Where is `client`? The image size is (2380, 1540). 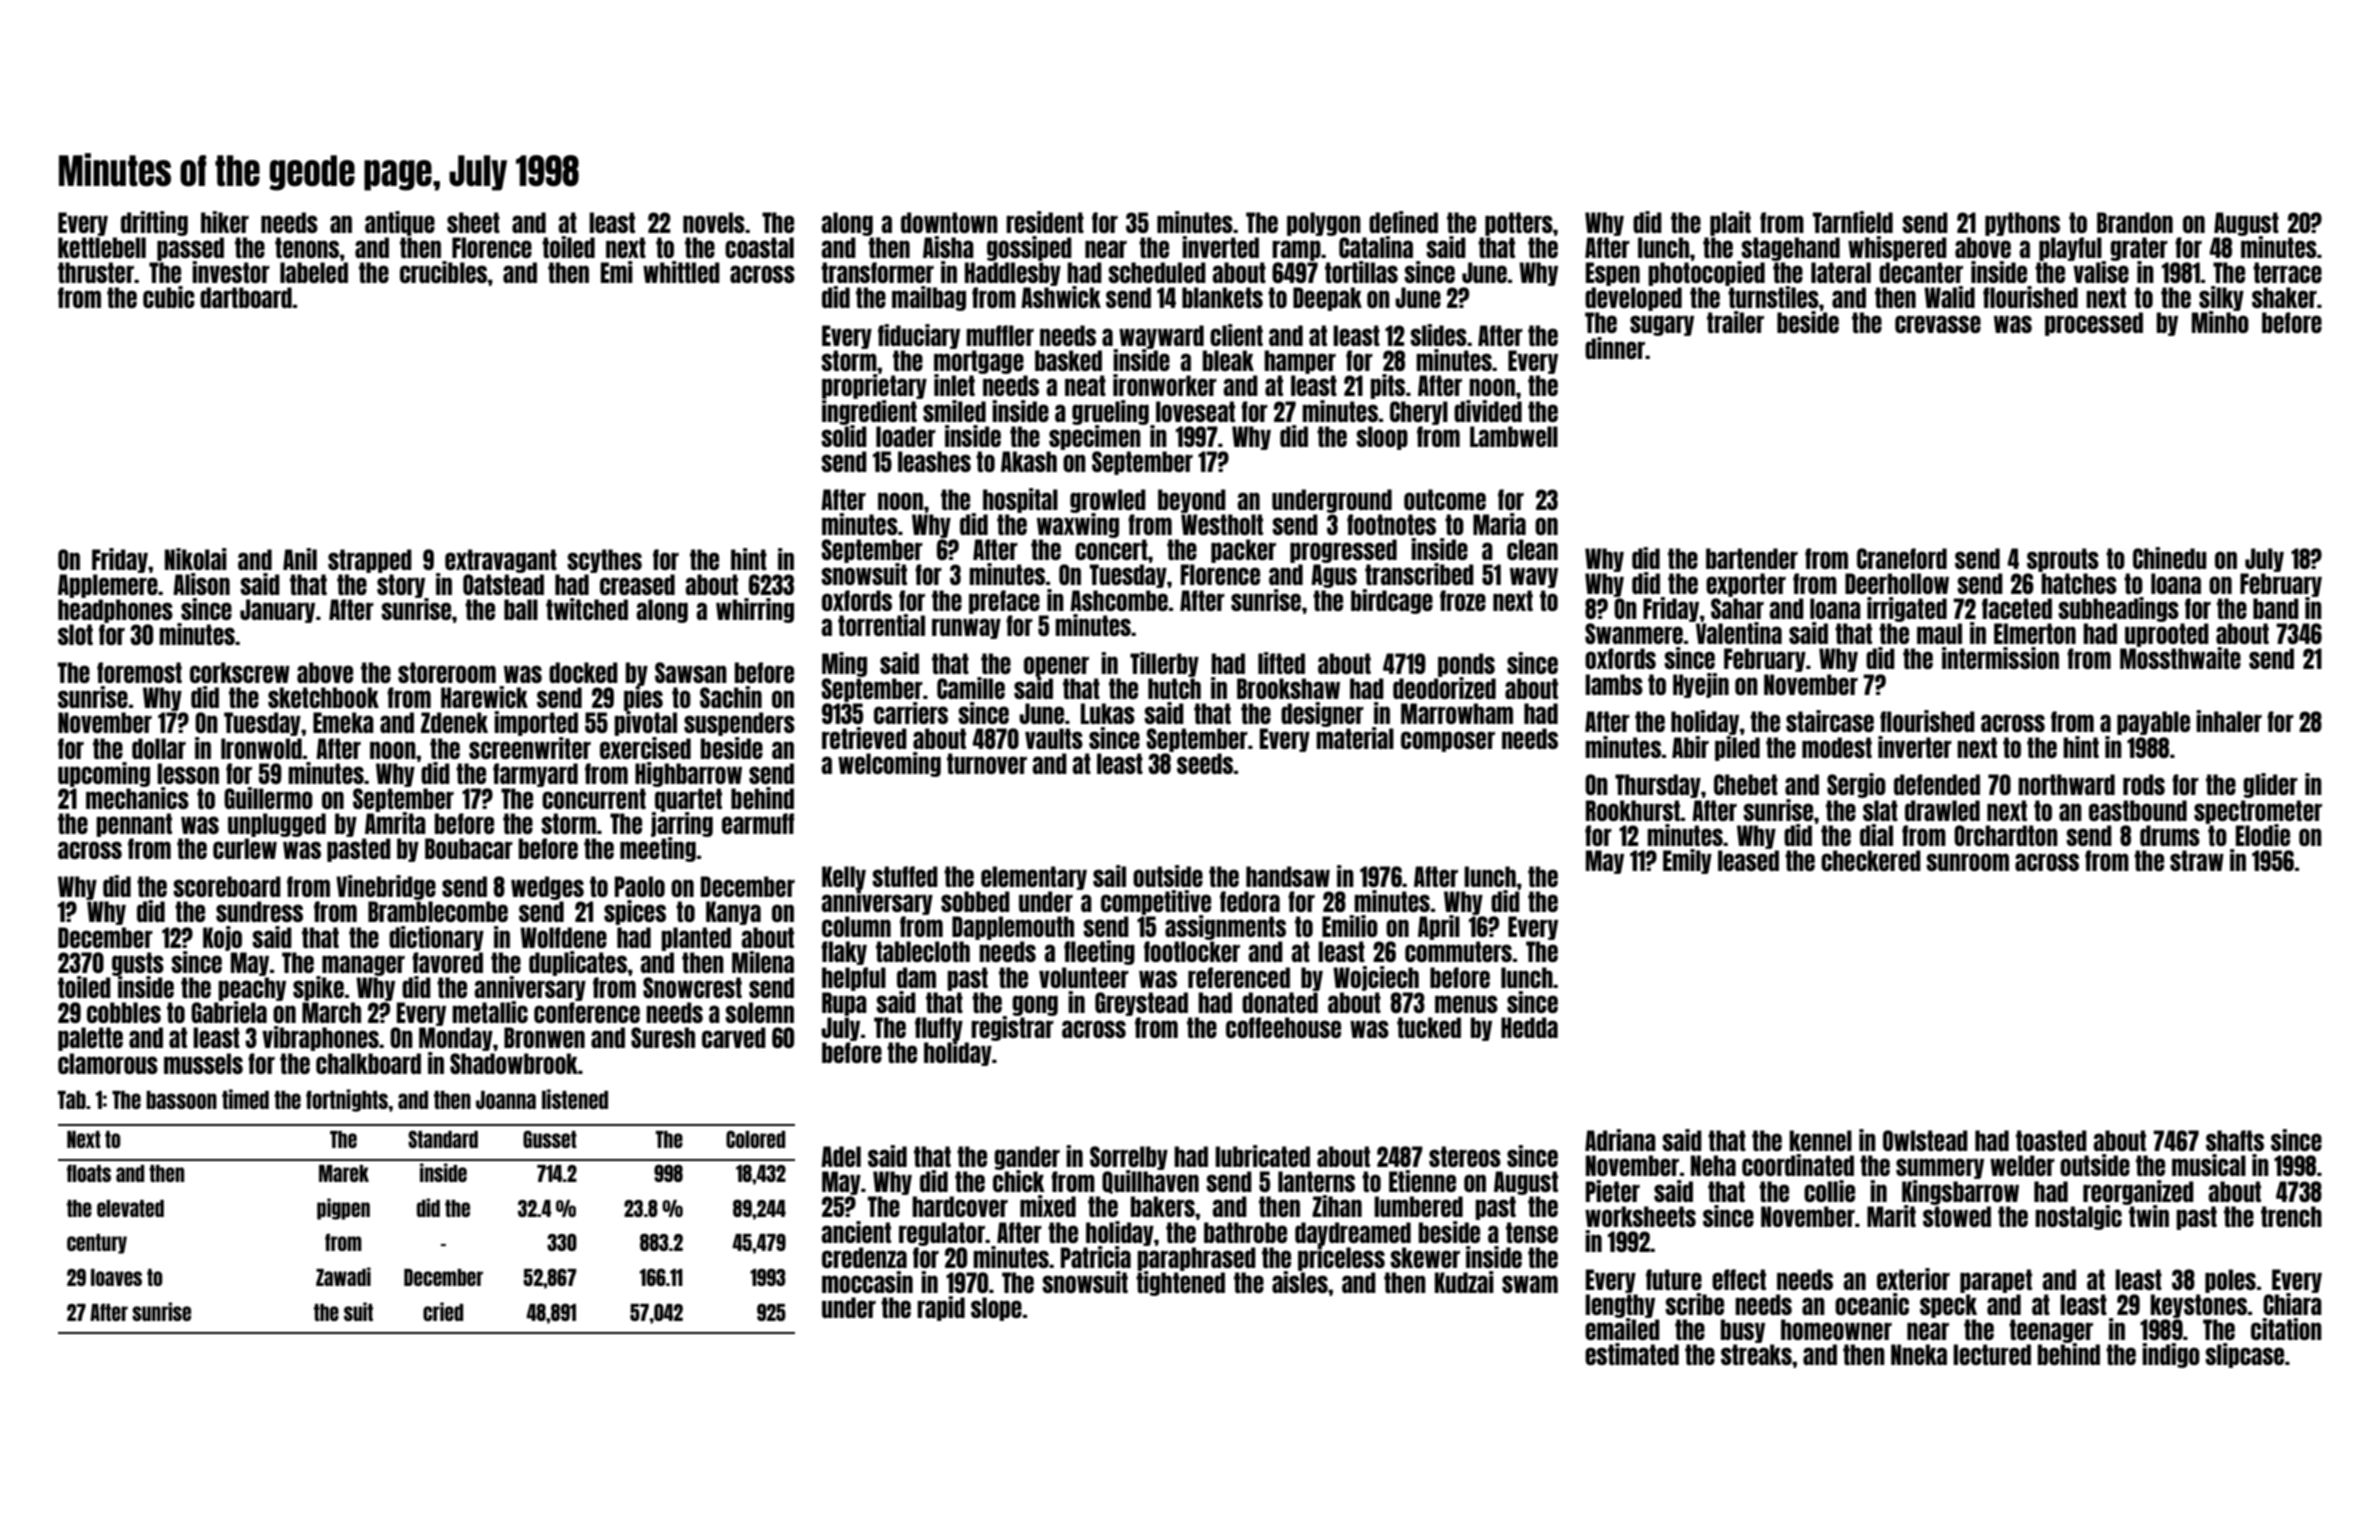
client is located at coordinates (1236, 335).
